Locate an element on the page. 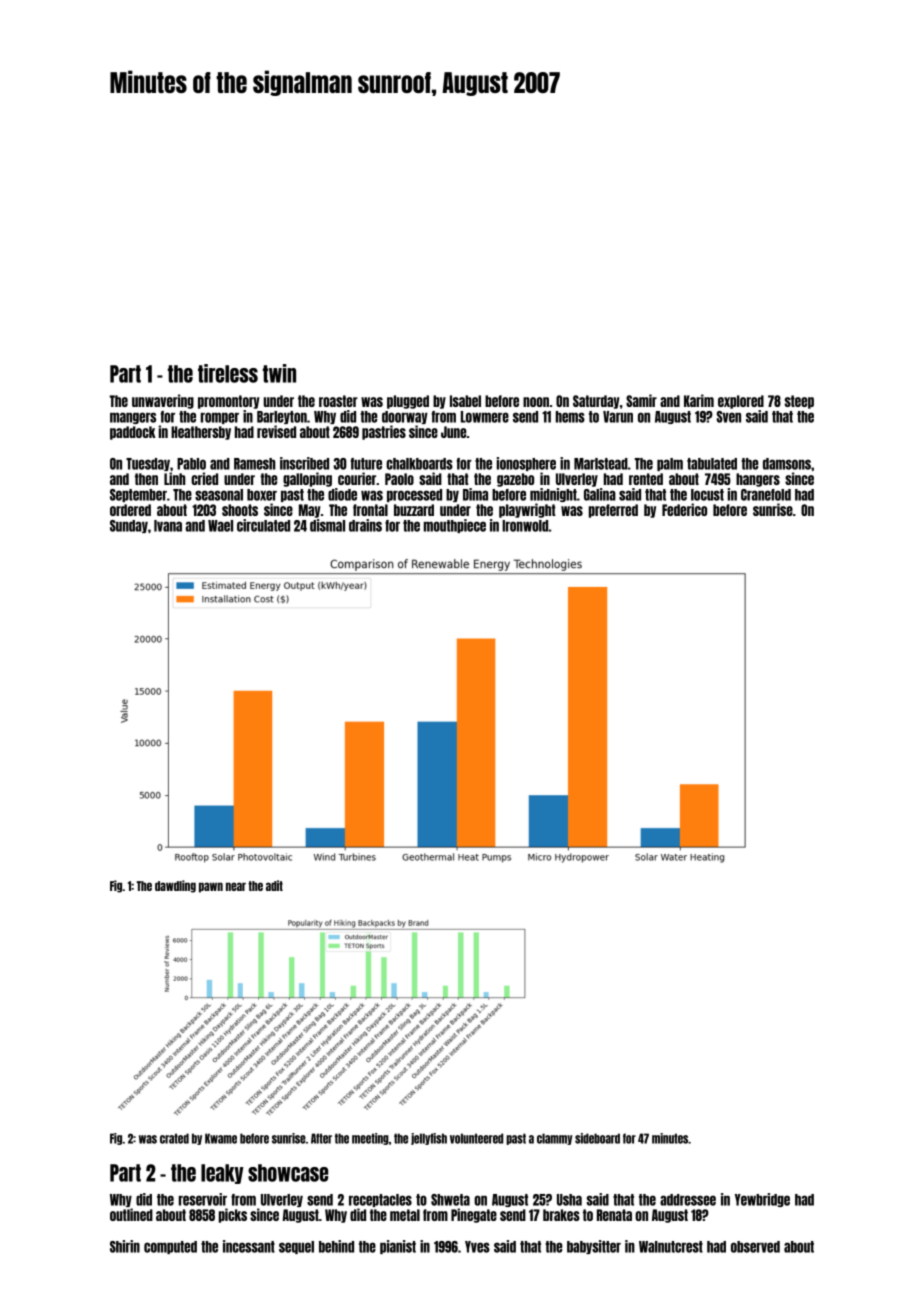 The image size is (924, 1308). Samir is located at coordinates (641, 400).
